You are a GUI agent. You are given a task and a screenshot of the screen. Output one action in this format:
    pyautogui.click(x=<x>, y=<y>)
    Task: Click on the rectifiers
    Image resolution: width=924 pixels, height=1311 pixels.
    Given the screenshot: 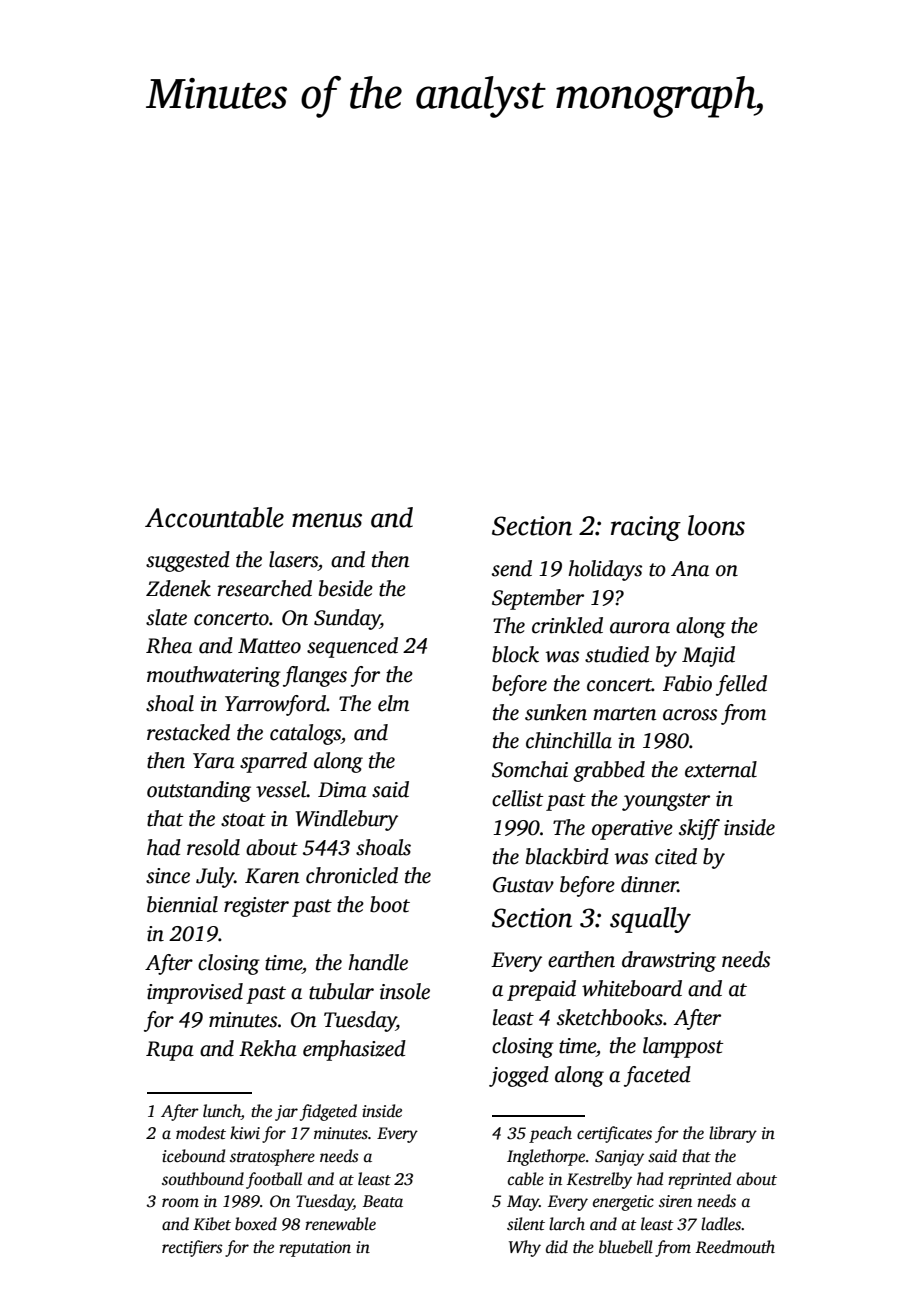 What is the action you would take?
    pyautogui.click(x=192, y=1248)
